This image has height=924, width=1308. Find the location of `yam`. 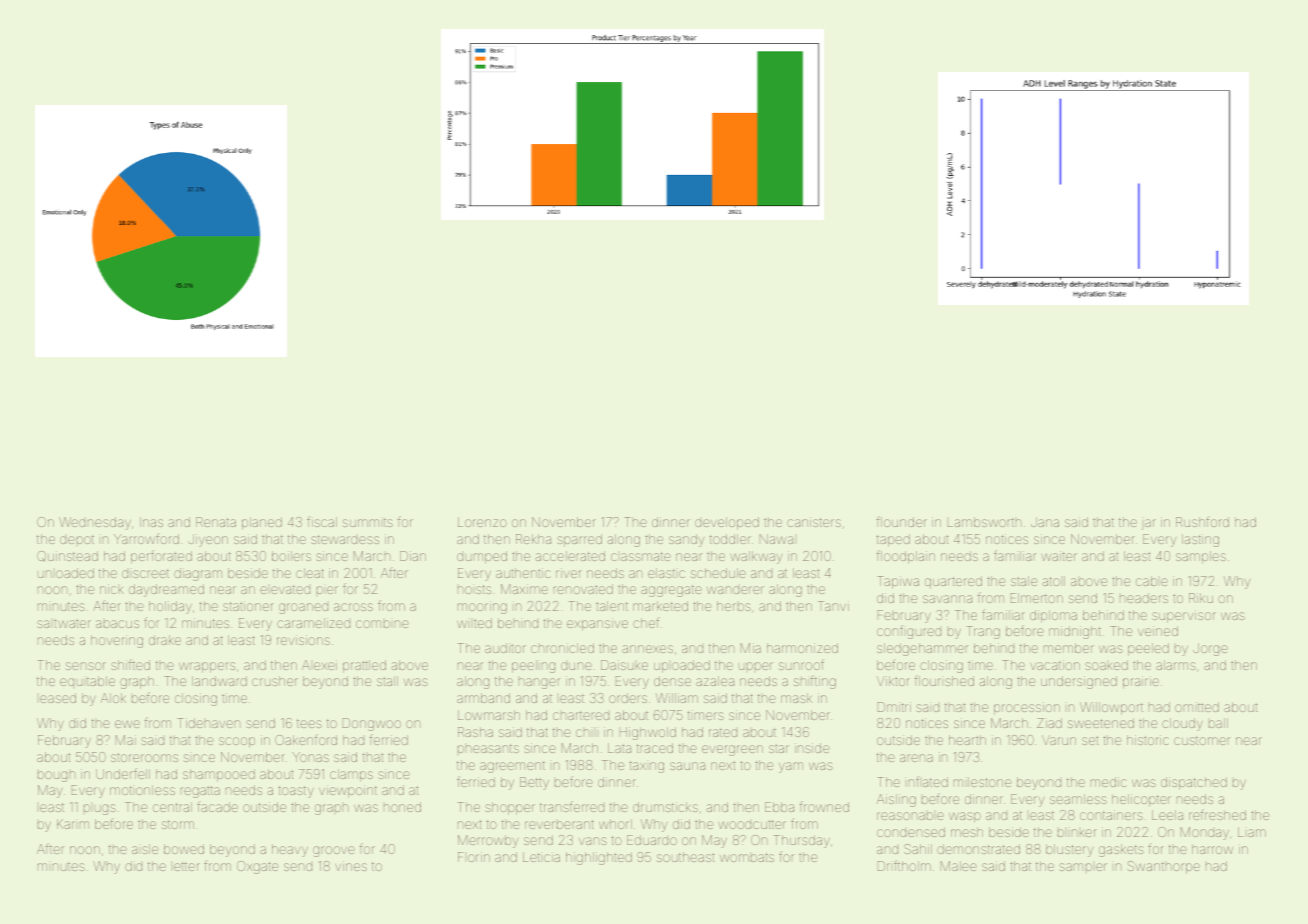

yam is located at coordinates (791, 767).
